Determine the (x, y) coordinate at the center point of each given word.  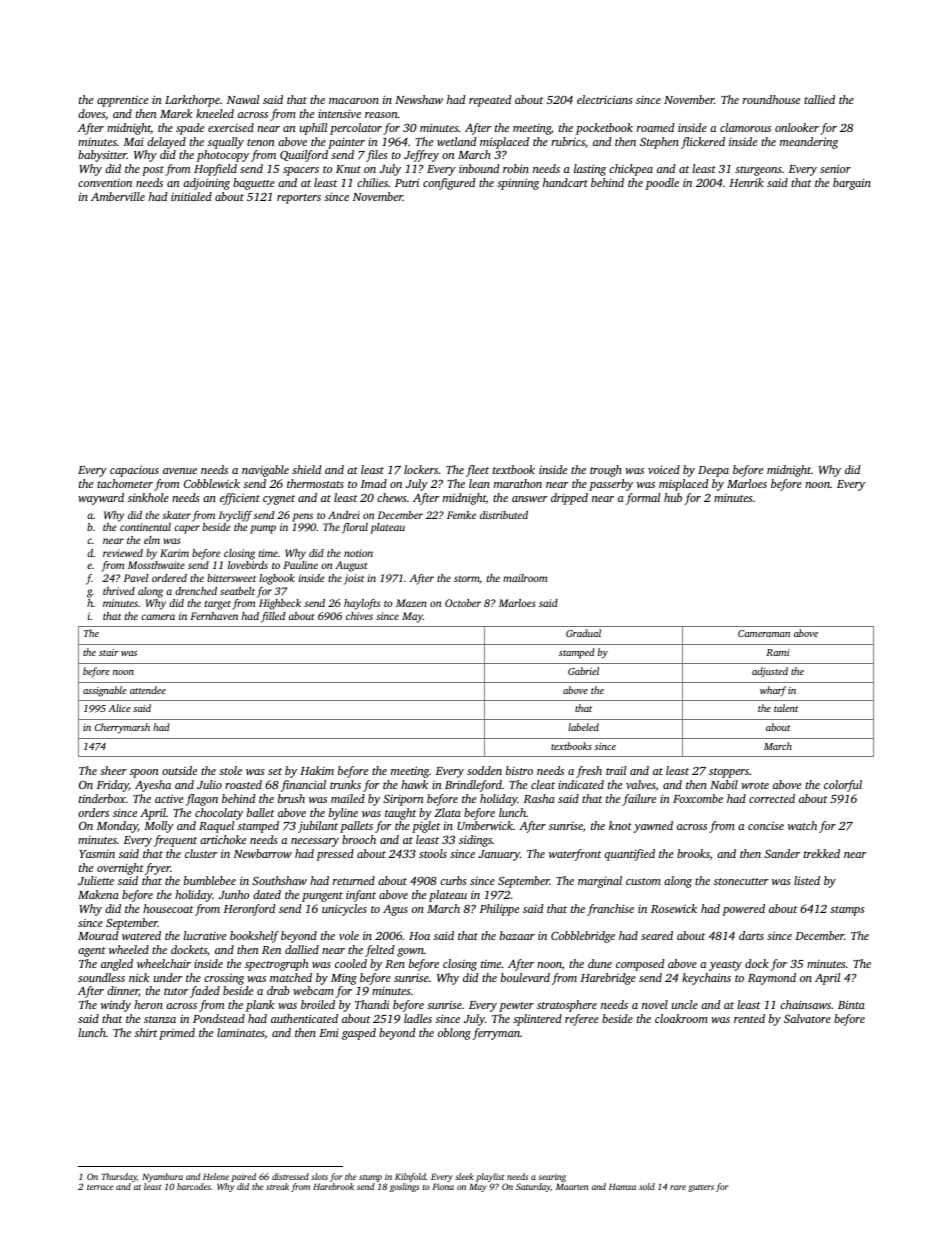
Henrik (746, 182)
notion (358, 553)
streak (277, 1186)
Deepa (713, 471)
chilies (372, 182)
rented (749, 1018)
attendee (148, 690)
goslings (404, 1187)
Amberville (118, 196)
